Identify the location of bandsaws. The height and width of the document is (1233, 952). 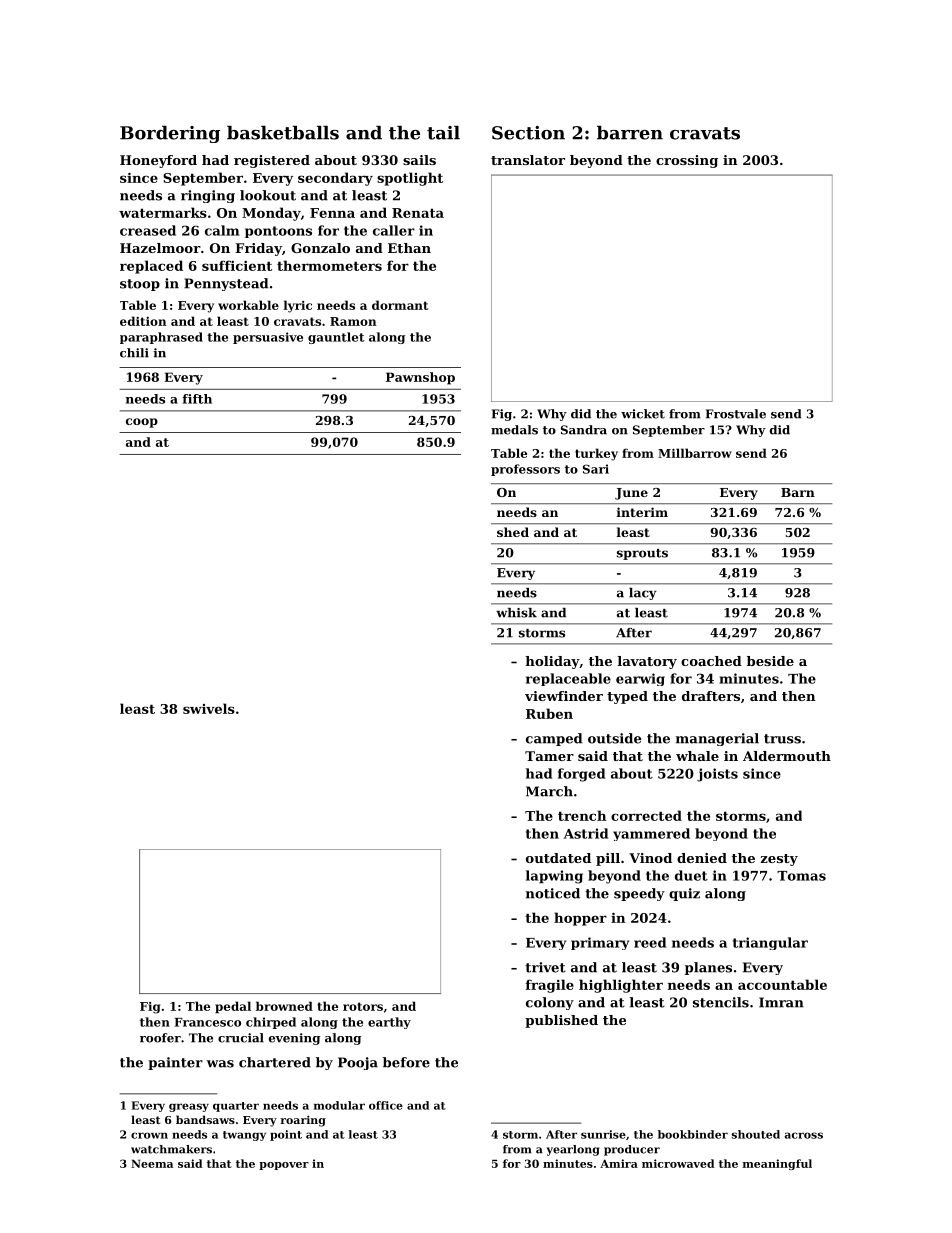
(205, 1119).
